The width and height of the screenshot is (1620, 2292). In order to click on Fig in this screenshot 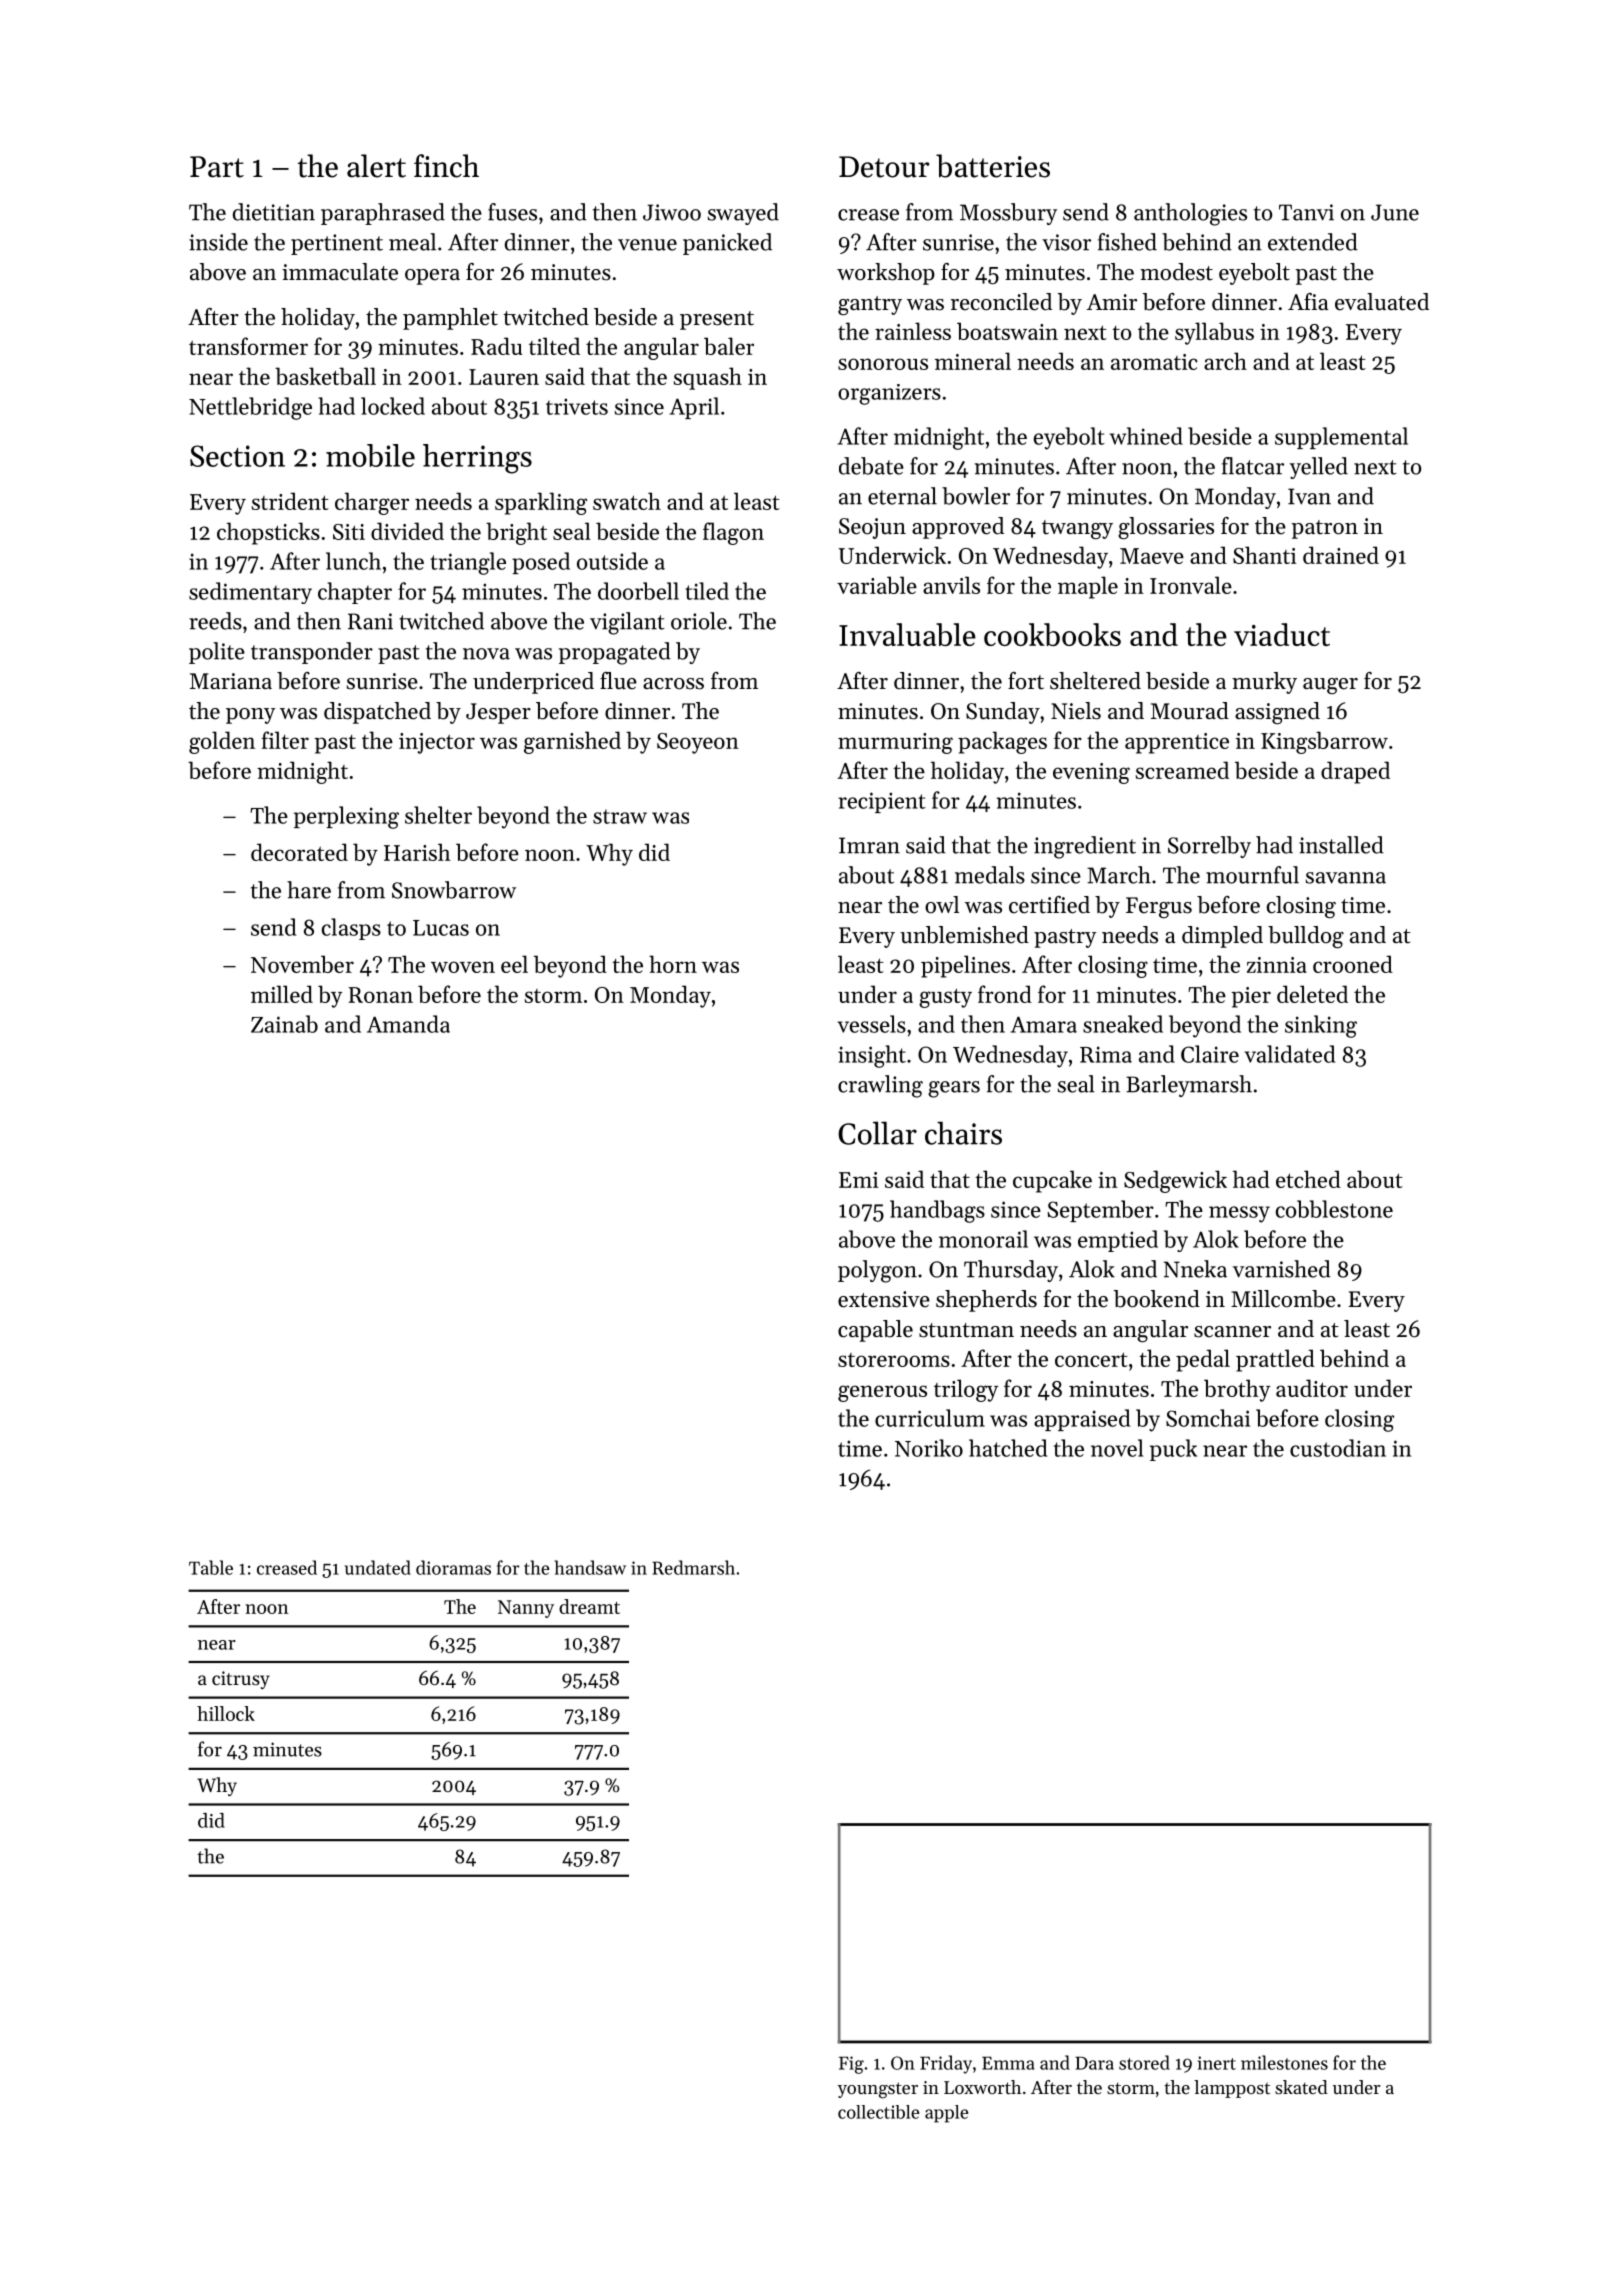, I will do `click(851, 2065)`.
